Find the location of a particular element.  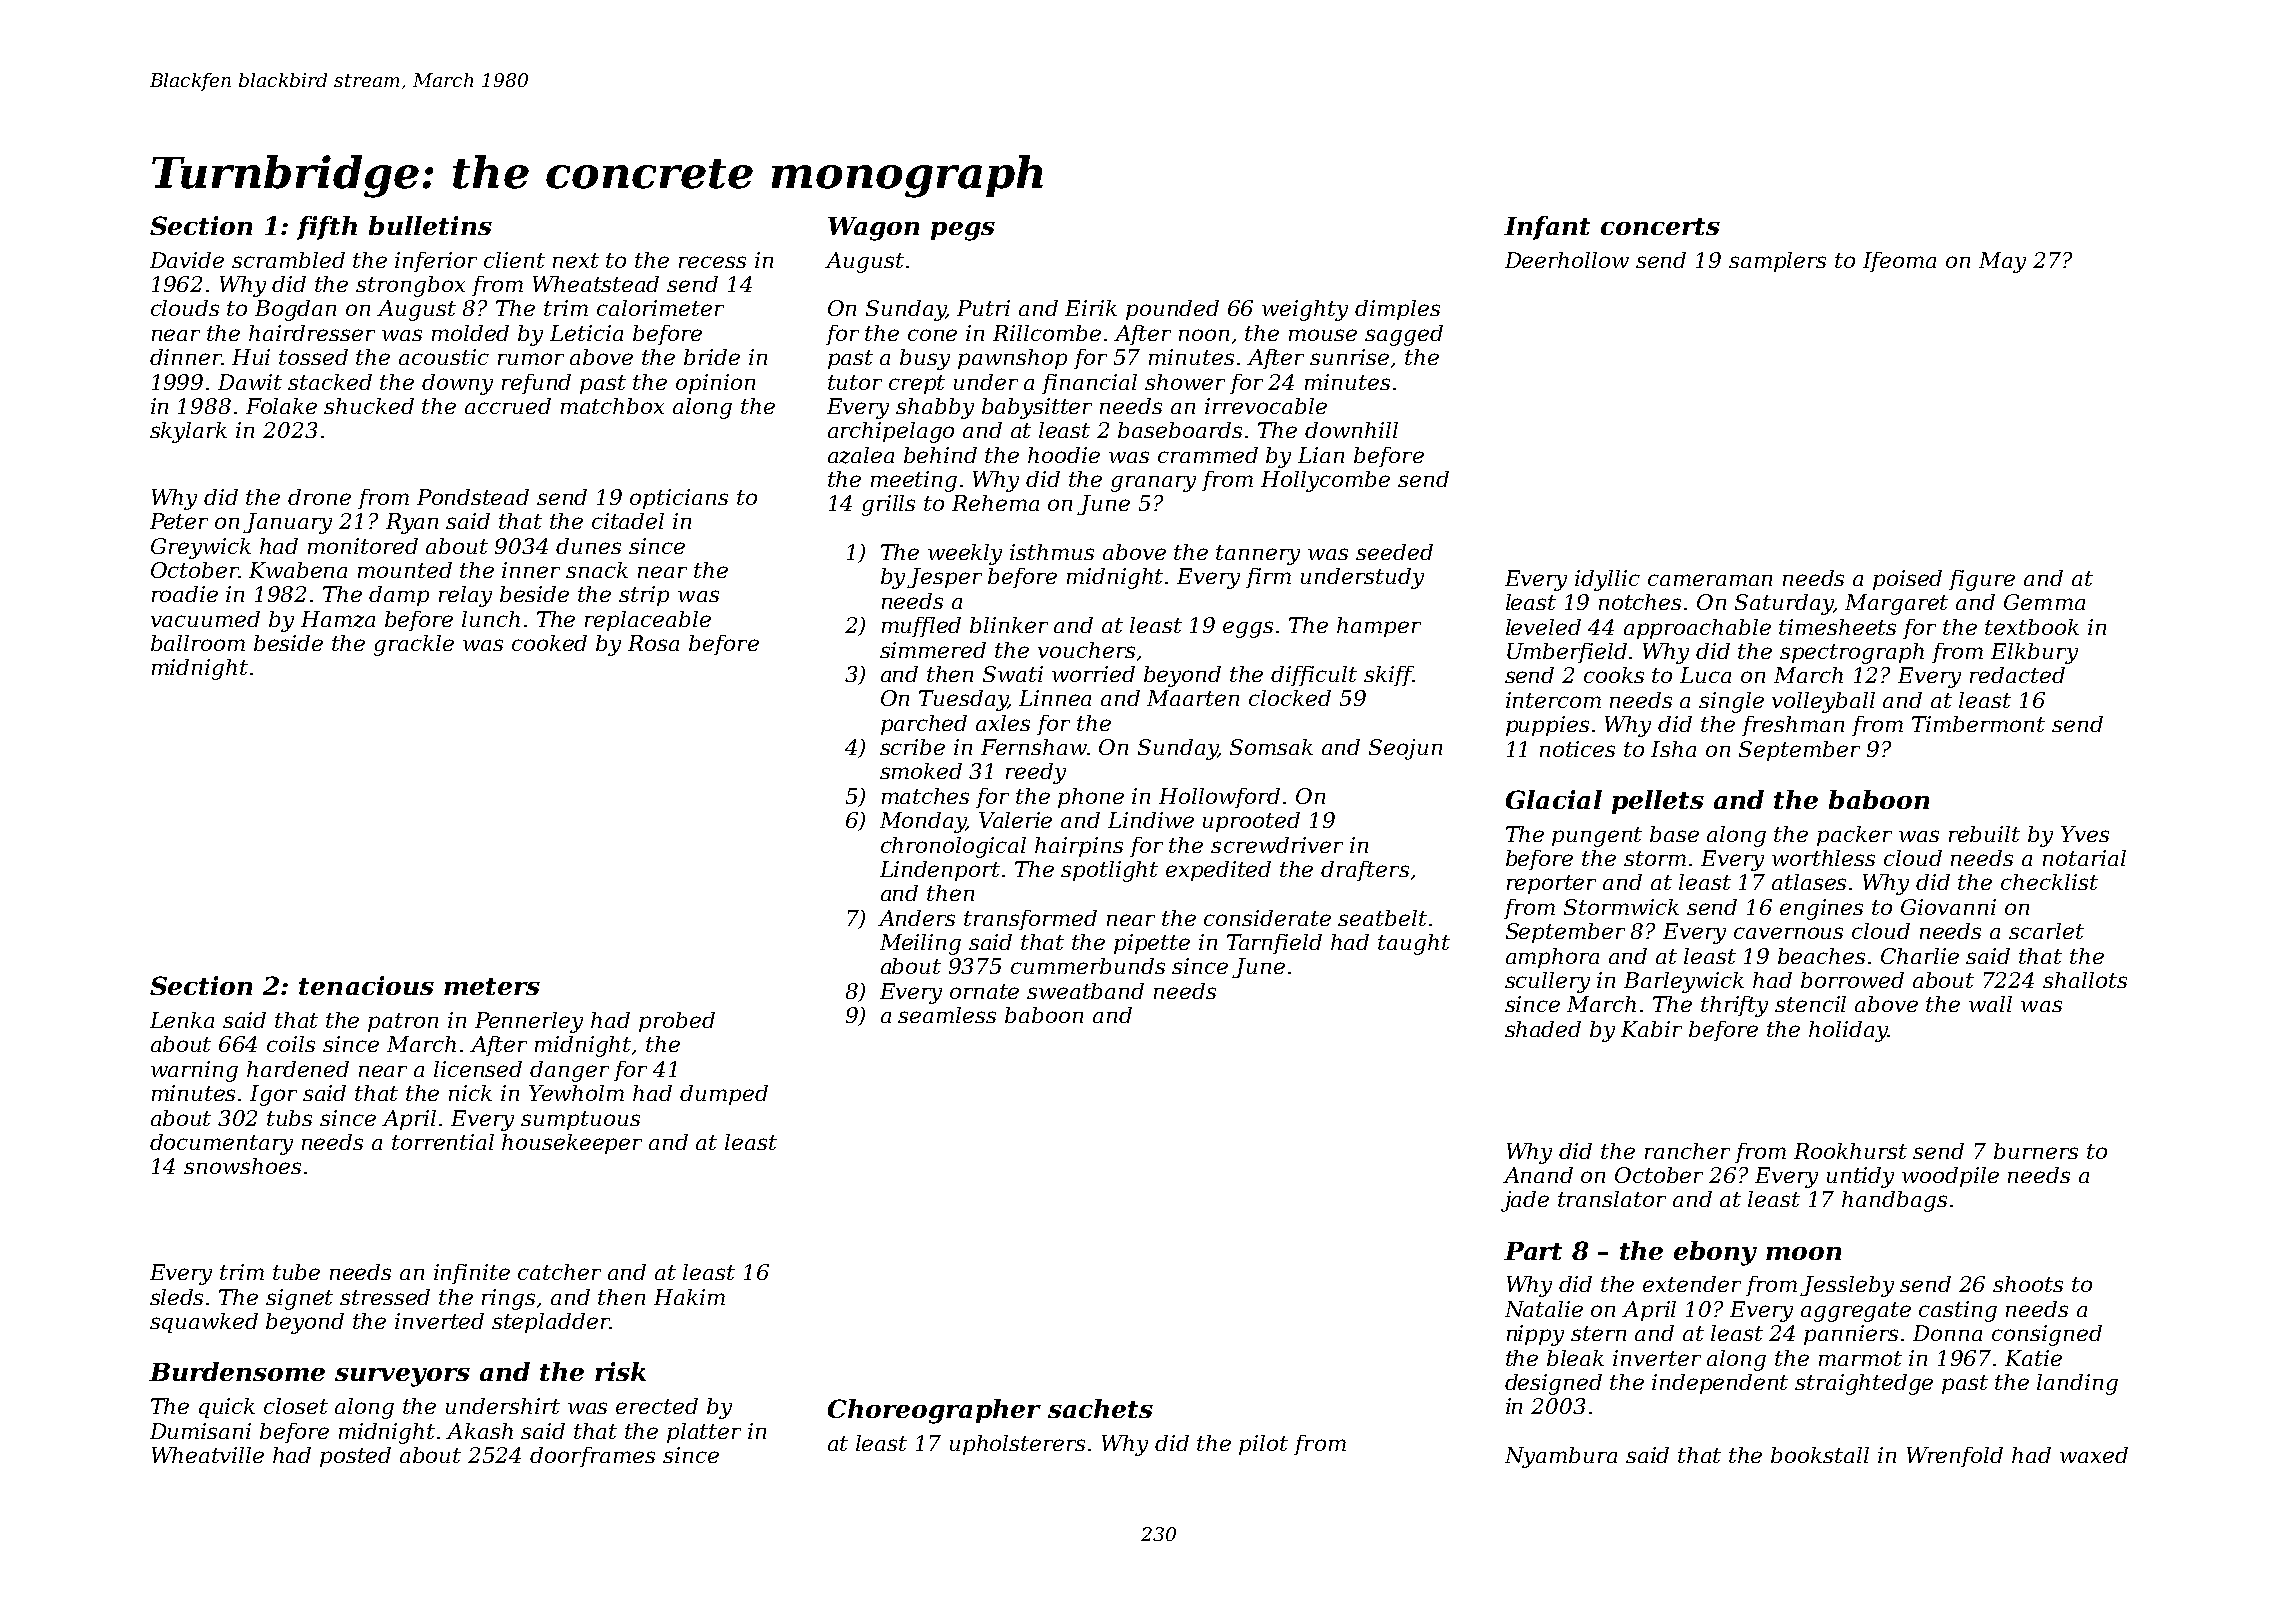

volleyball is located at coordinates (1823, 702).
